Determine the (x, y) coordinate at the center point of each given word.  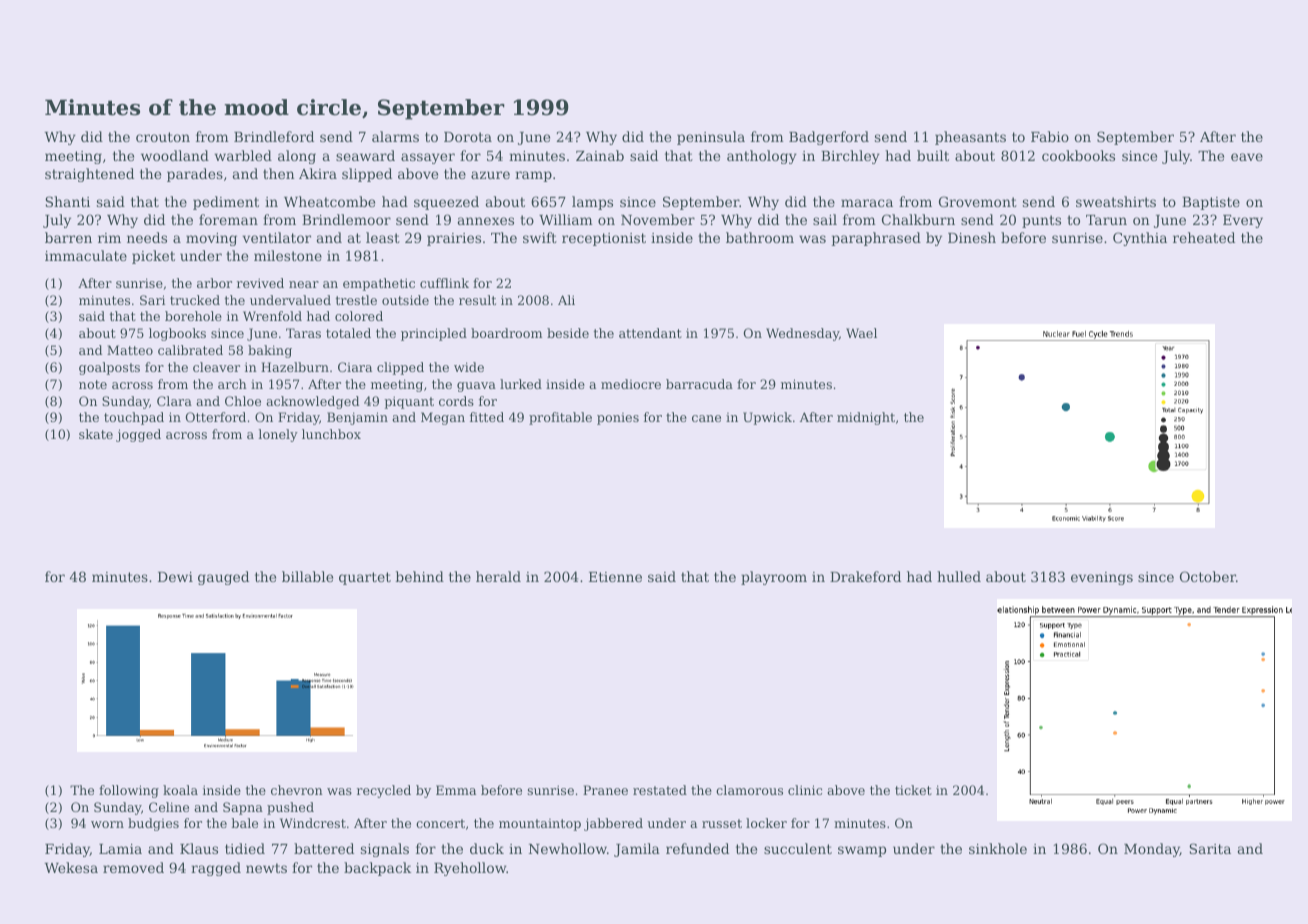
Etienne (615, 577)
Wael (861, 333)
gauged (223, 578)
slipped (367, 175)
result (477, 300)
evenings (1102, 578)
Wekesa (71, 867)
